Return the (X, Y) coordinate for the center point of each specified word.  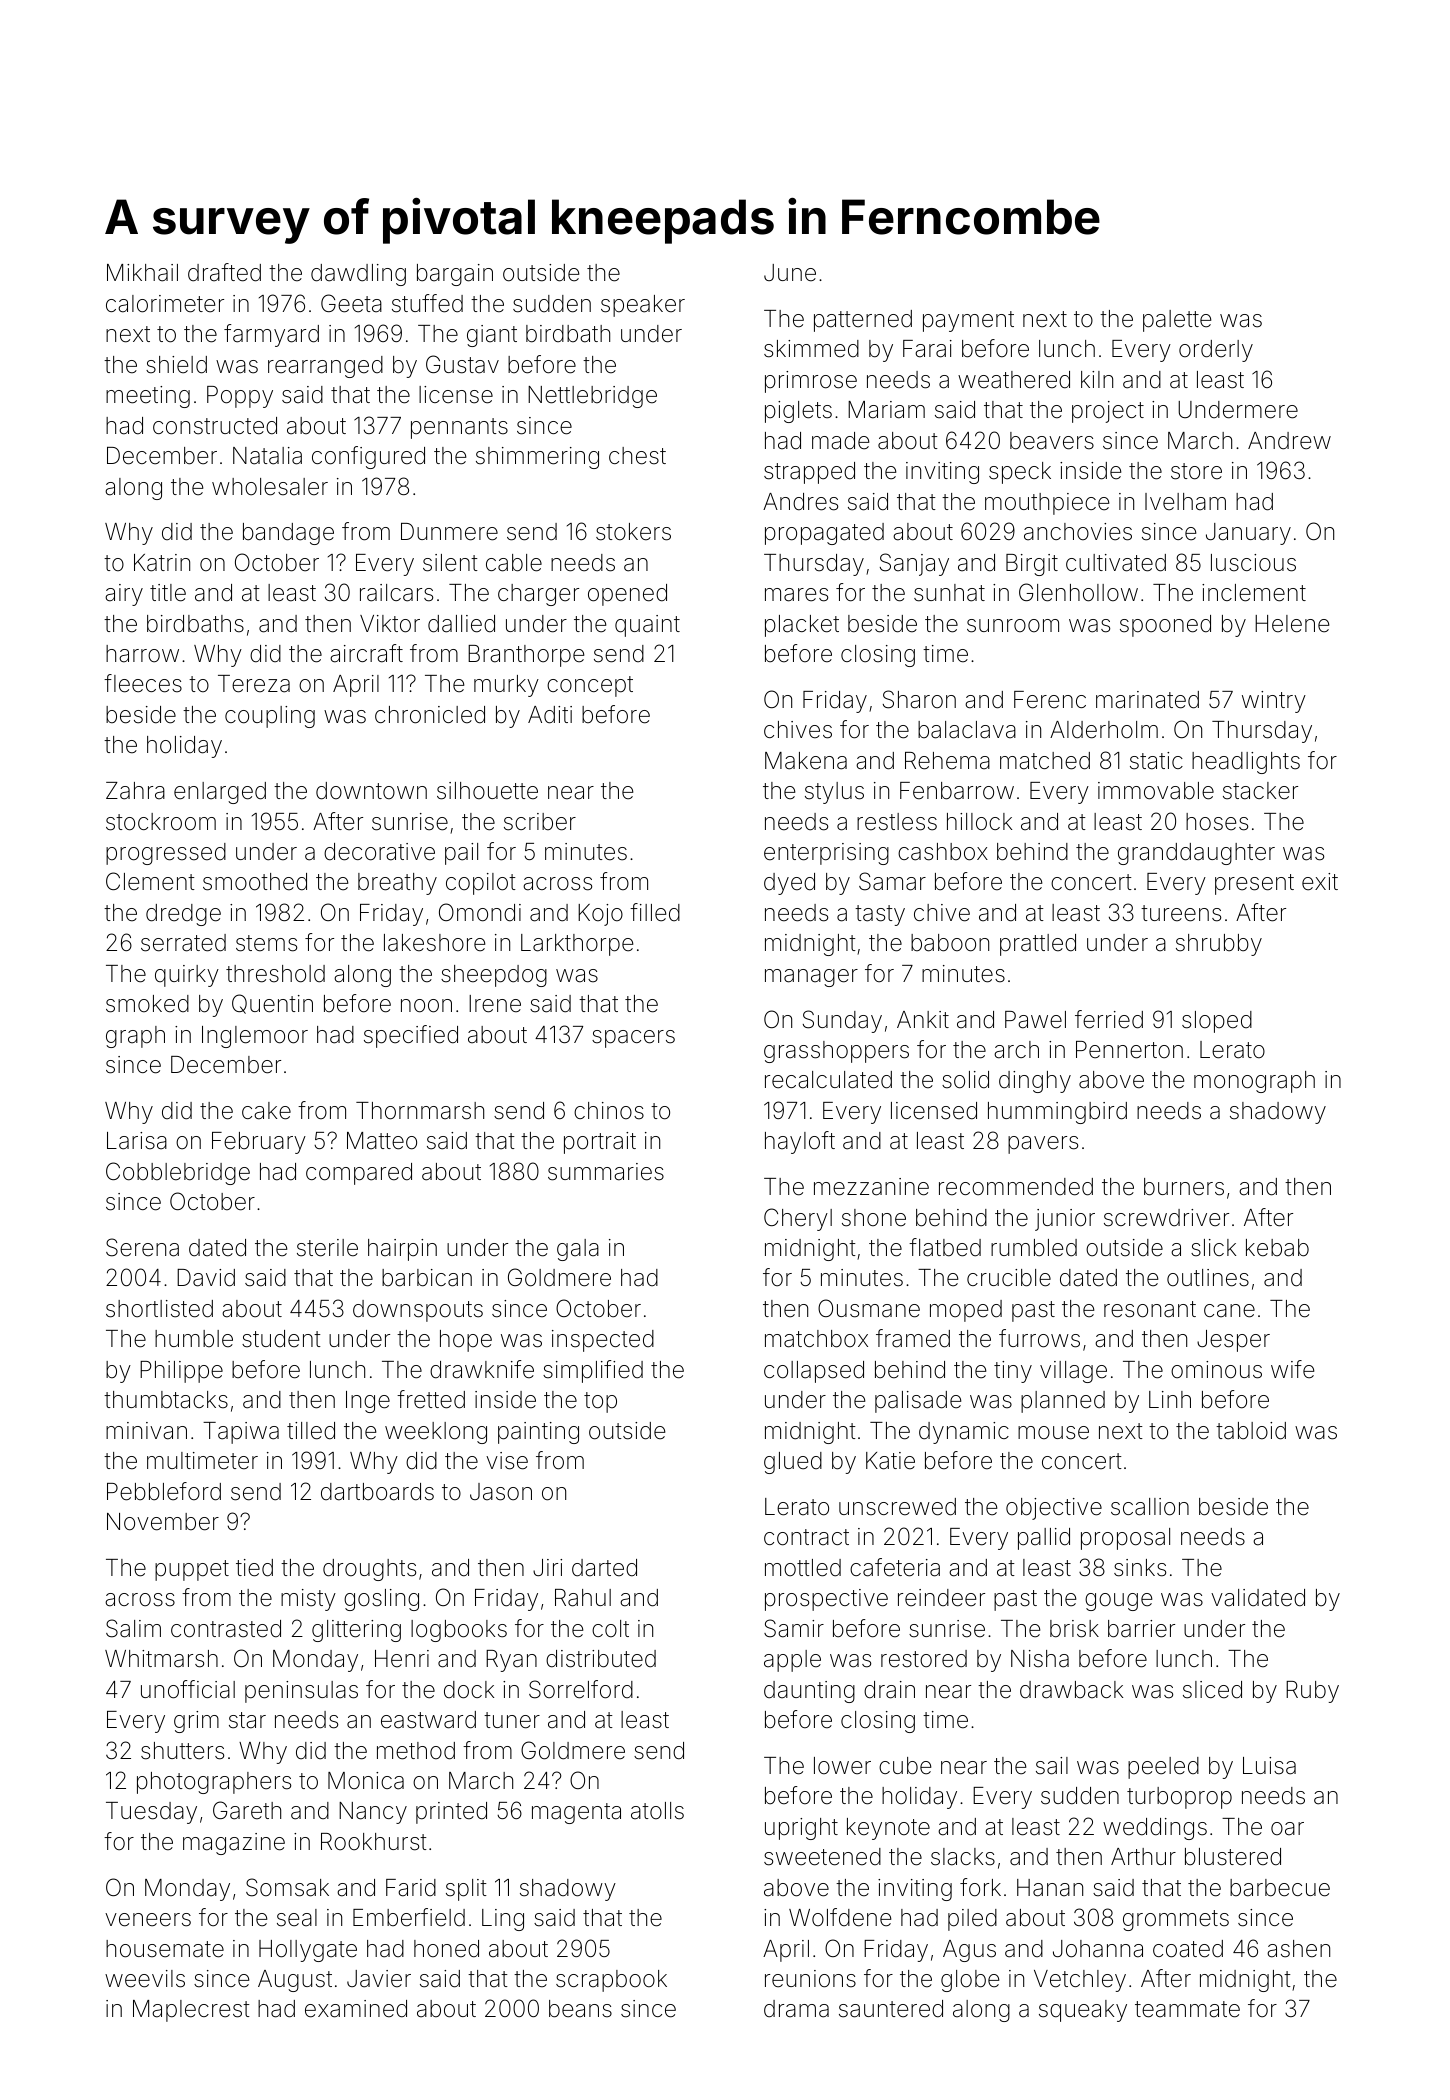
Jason (501, 1492)
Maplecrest (191, 2011)
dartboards (377, 1492)
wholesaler (270, 487)
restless (897, 822)
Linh (1170, 1399)
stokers (633, 532)
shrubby (1219, 945)
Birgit (1032, 565)
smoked (147, 1004)
